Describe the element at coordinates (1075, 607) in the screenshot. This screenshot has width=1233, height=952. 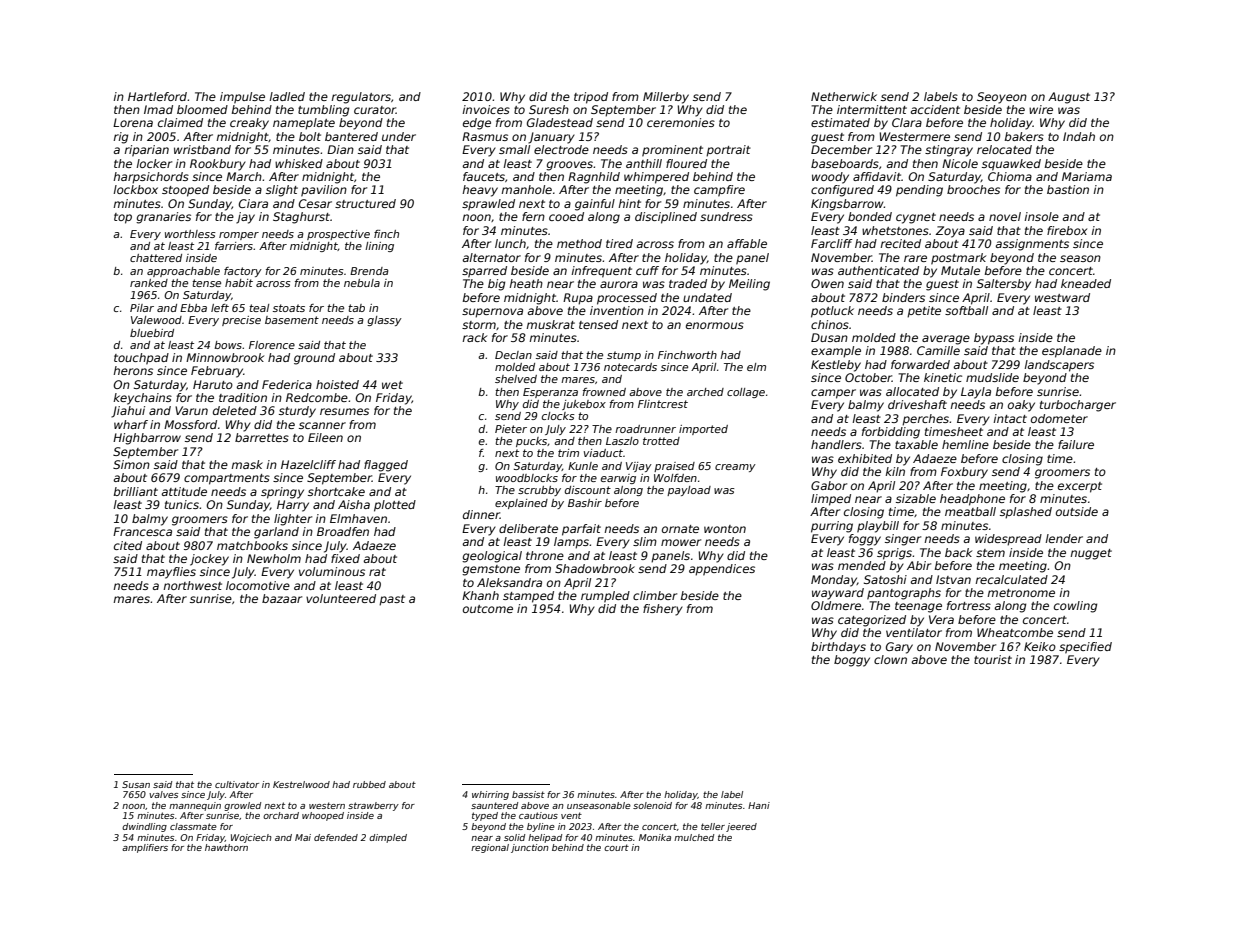
I see `cowling` at that location.
